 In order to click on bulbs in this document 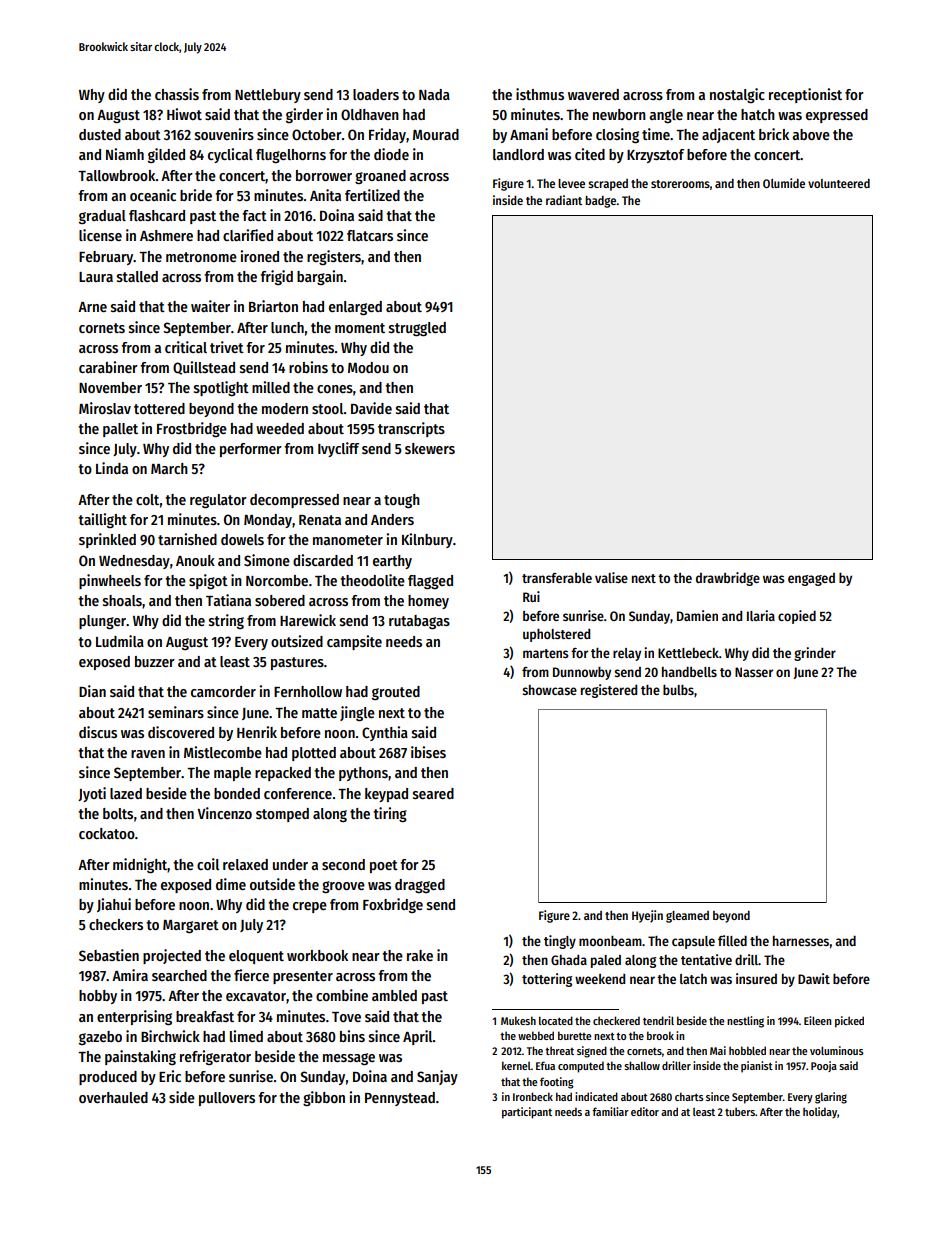, I will do `click(678, 690)`.
